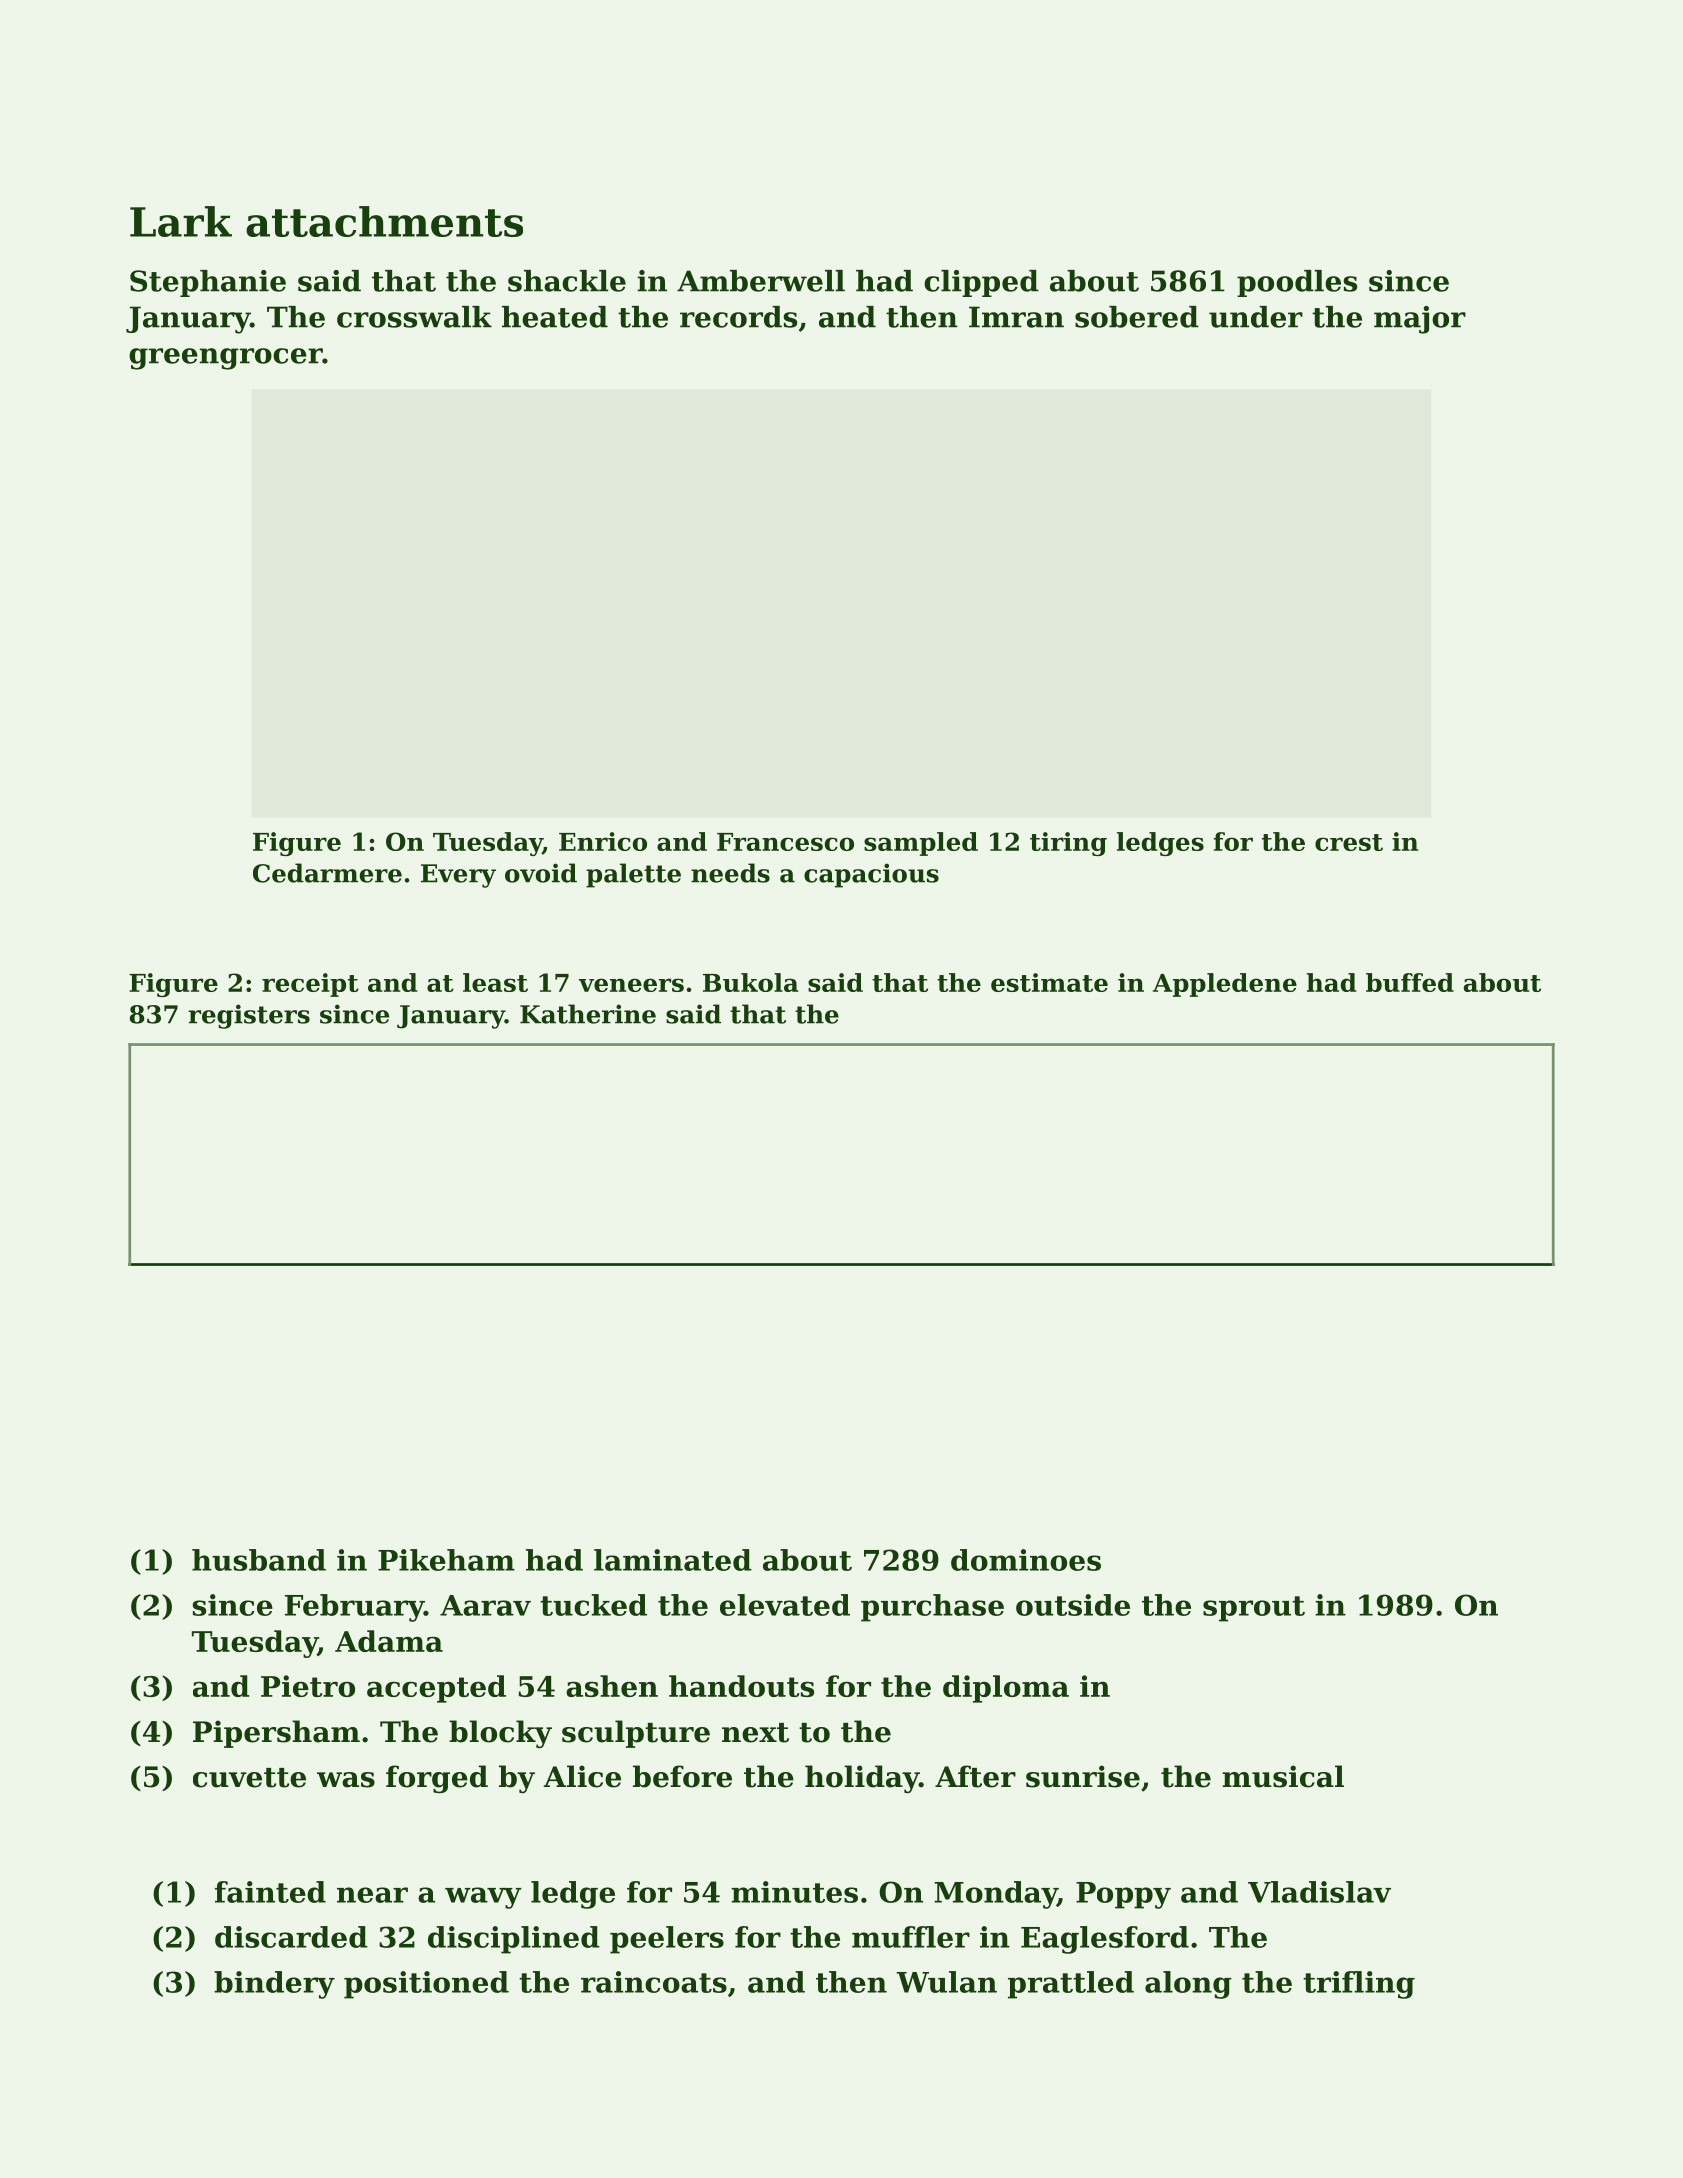 Image resolution: width=1683 pixels, height=2178 pixels. What do you see at coordinates (225, 359) in the screenshot?
I see `greengrocer` at bounding box center [225, 359].
